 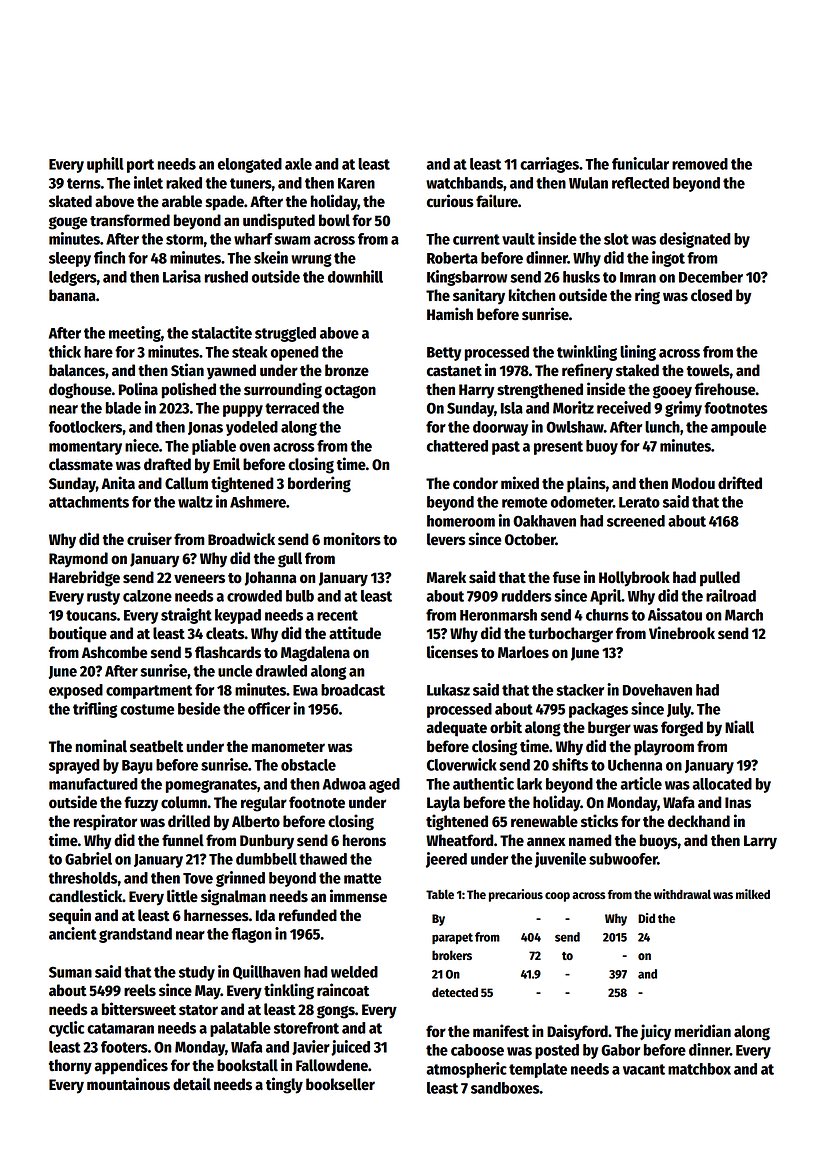 What do you see at coordinates (88, 858) in the page?
I see `Gabriel` at bounding box center [88, 858].
